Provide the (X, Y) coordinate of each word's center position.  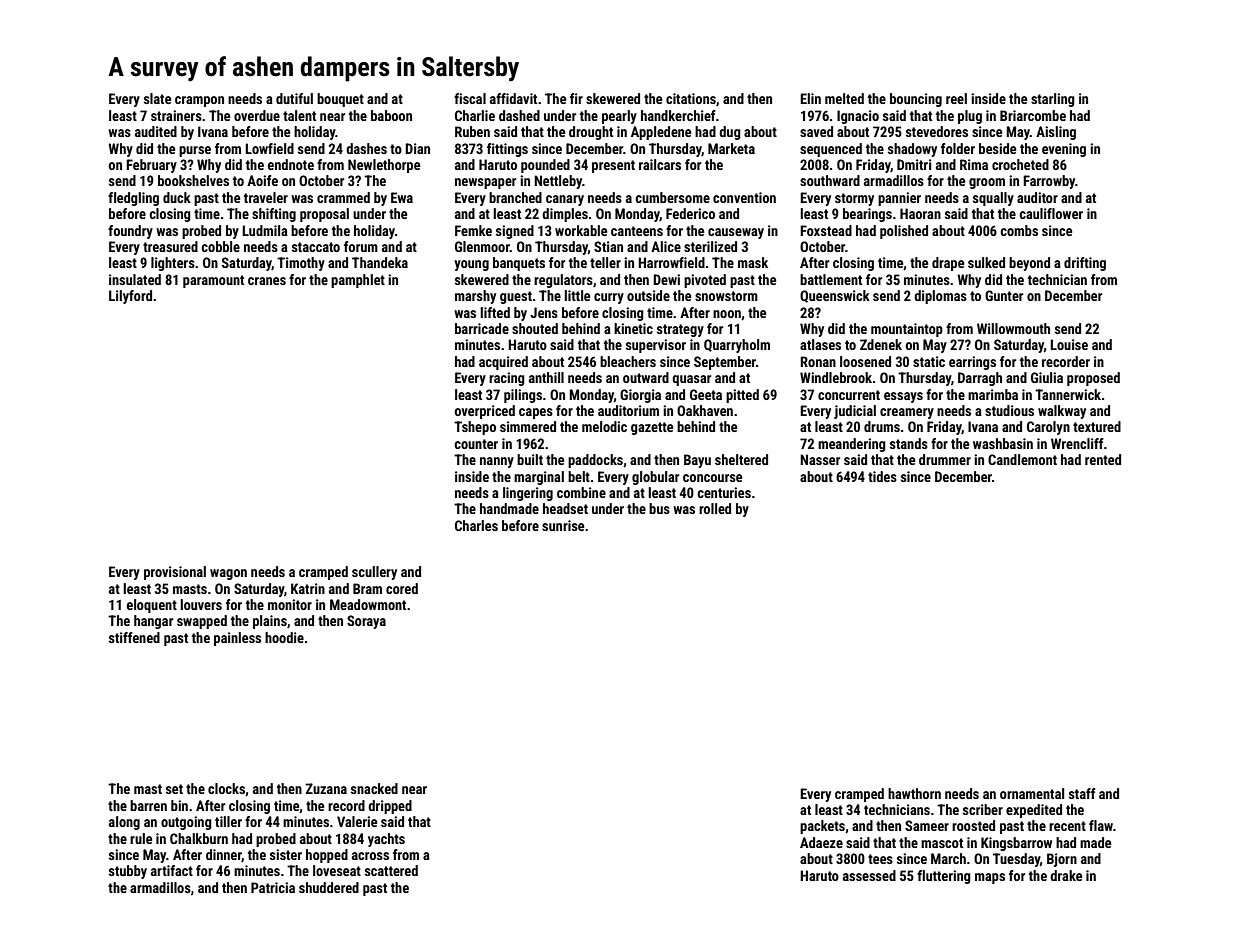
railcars (660, 164)
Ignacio (858, 117)
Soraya (366, 622)
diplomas (940, 297)
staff (1082, 793)
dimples (565, 215)
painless (237, 639)
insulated (135, 279)
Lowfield (269, 148)
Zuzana (326, 788)
